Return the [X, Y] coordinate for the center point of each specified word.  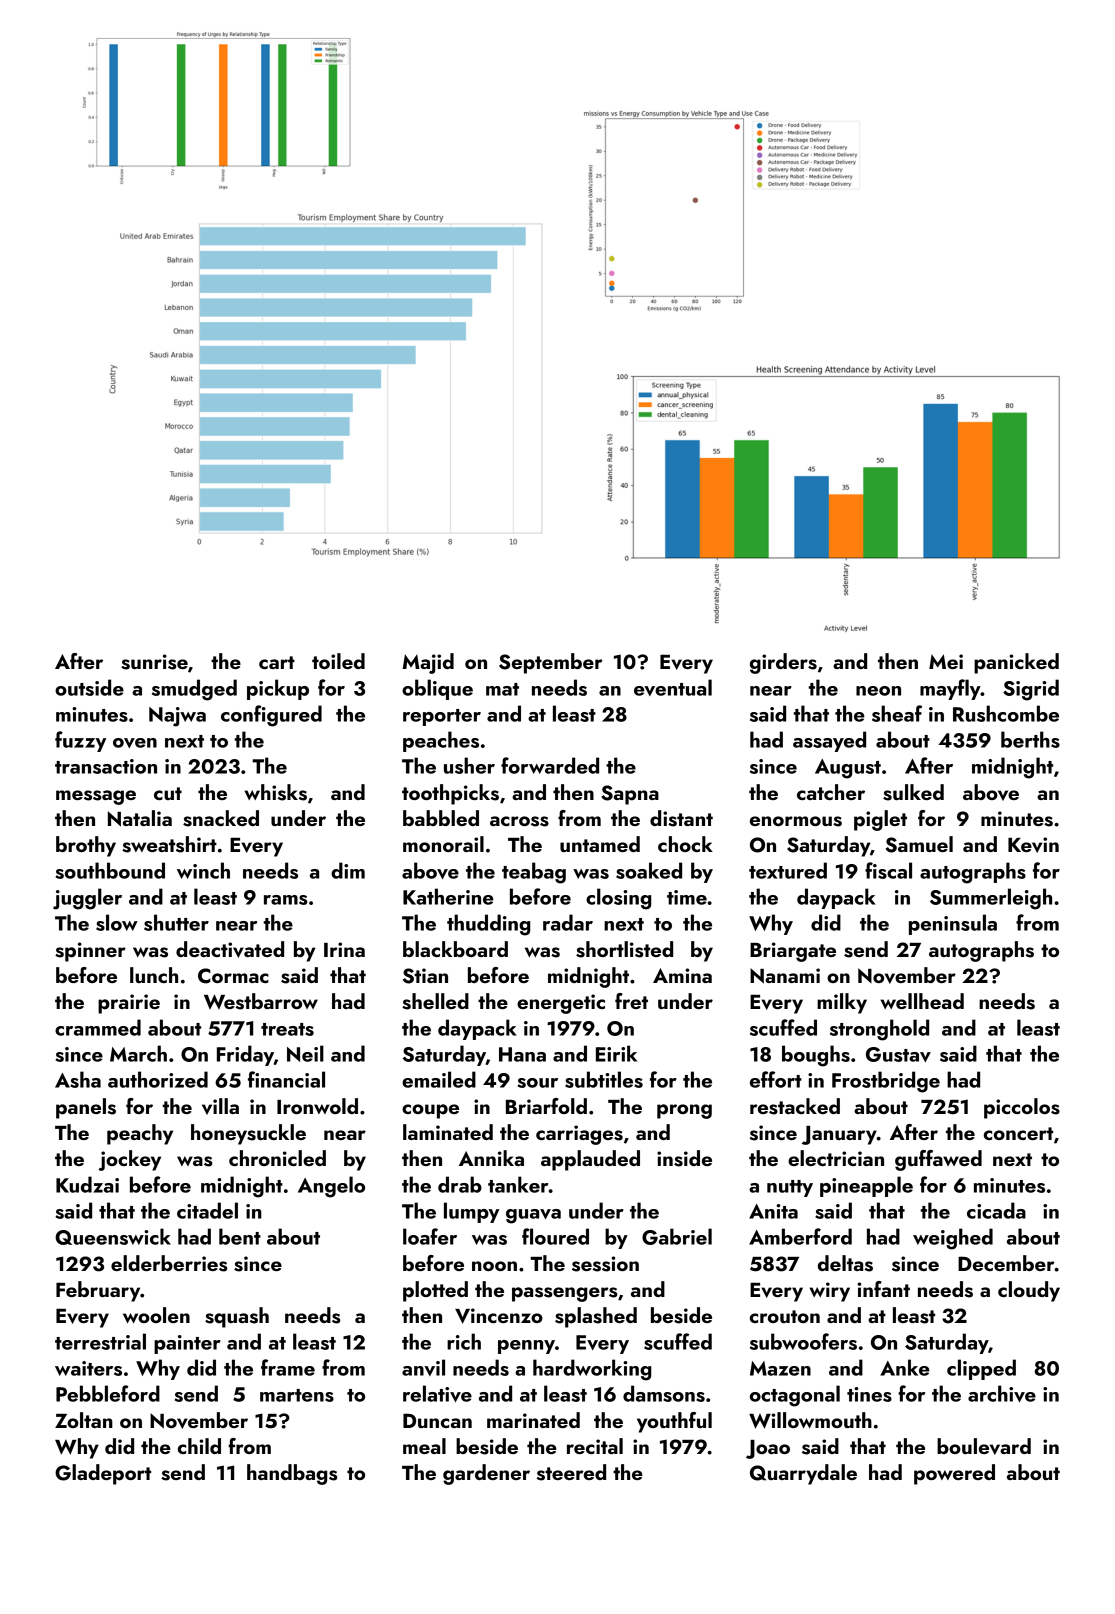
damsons [664, 1393]
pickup [278, 689]
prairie [129, 1004]
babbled [441, 818]
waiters [88, 1368]
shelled [435, 1001]
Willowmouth [810, 1420]
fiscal [888, 870]
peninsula [953, 924]
